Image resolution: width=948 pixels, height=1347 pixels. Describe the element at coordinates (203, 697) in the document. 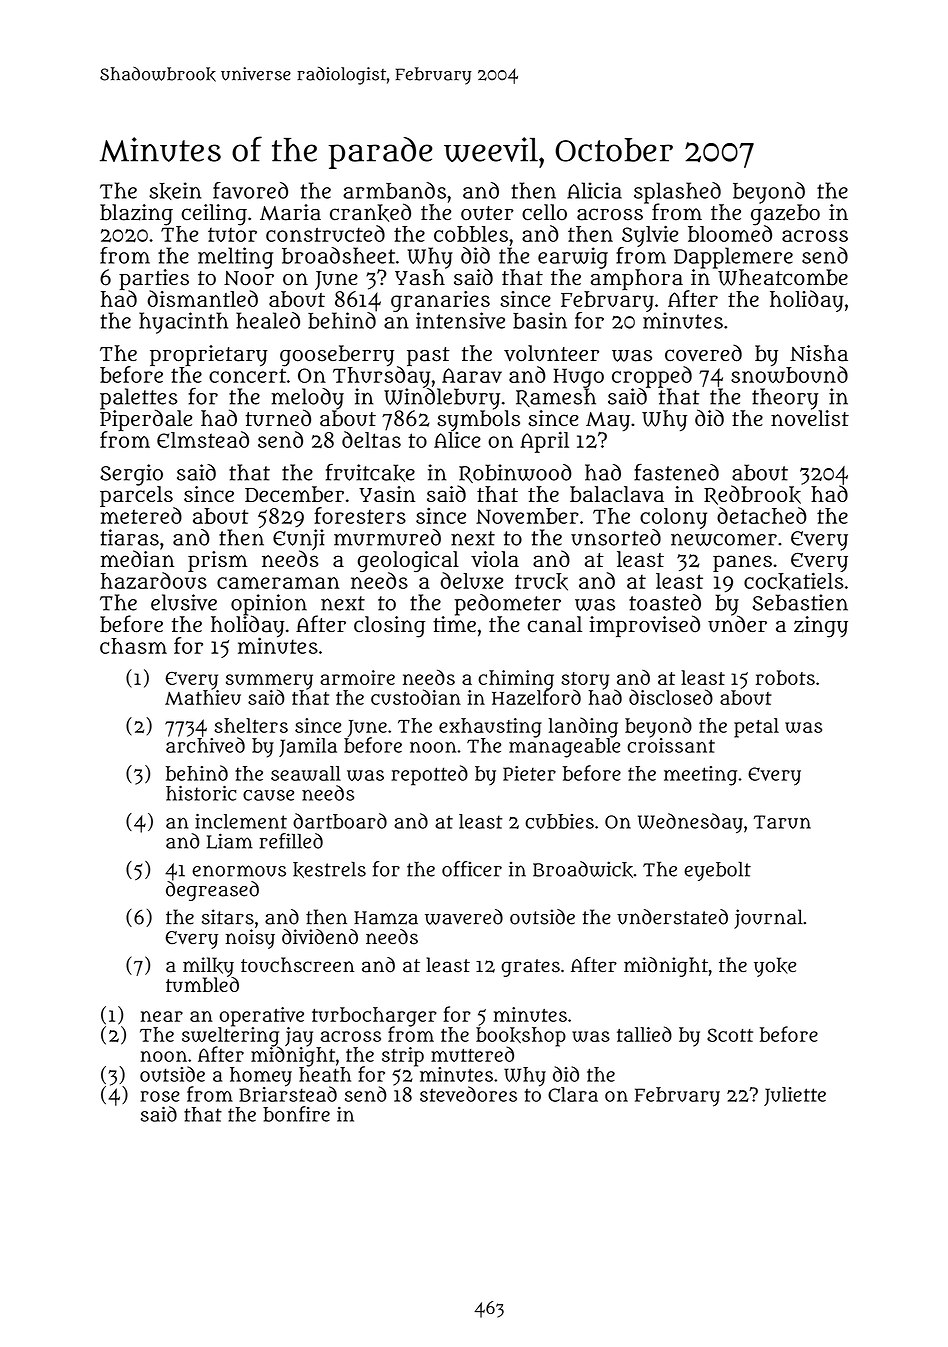

I see `Mathieu` at that location.
